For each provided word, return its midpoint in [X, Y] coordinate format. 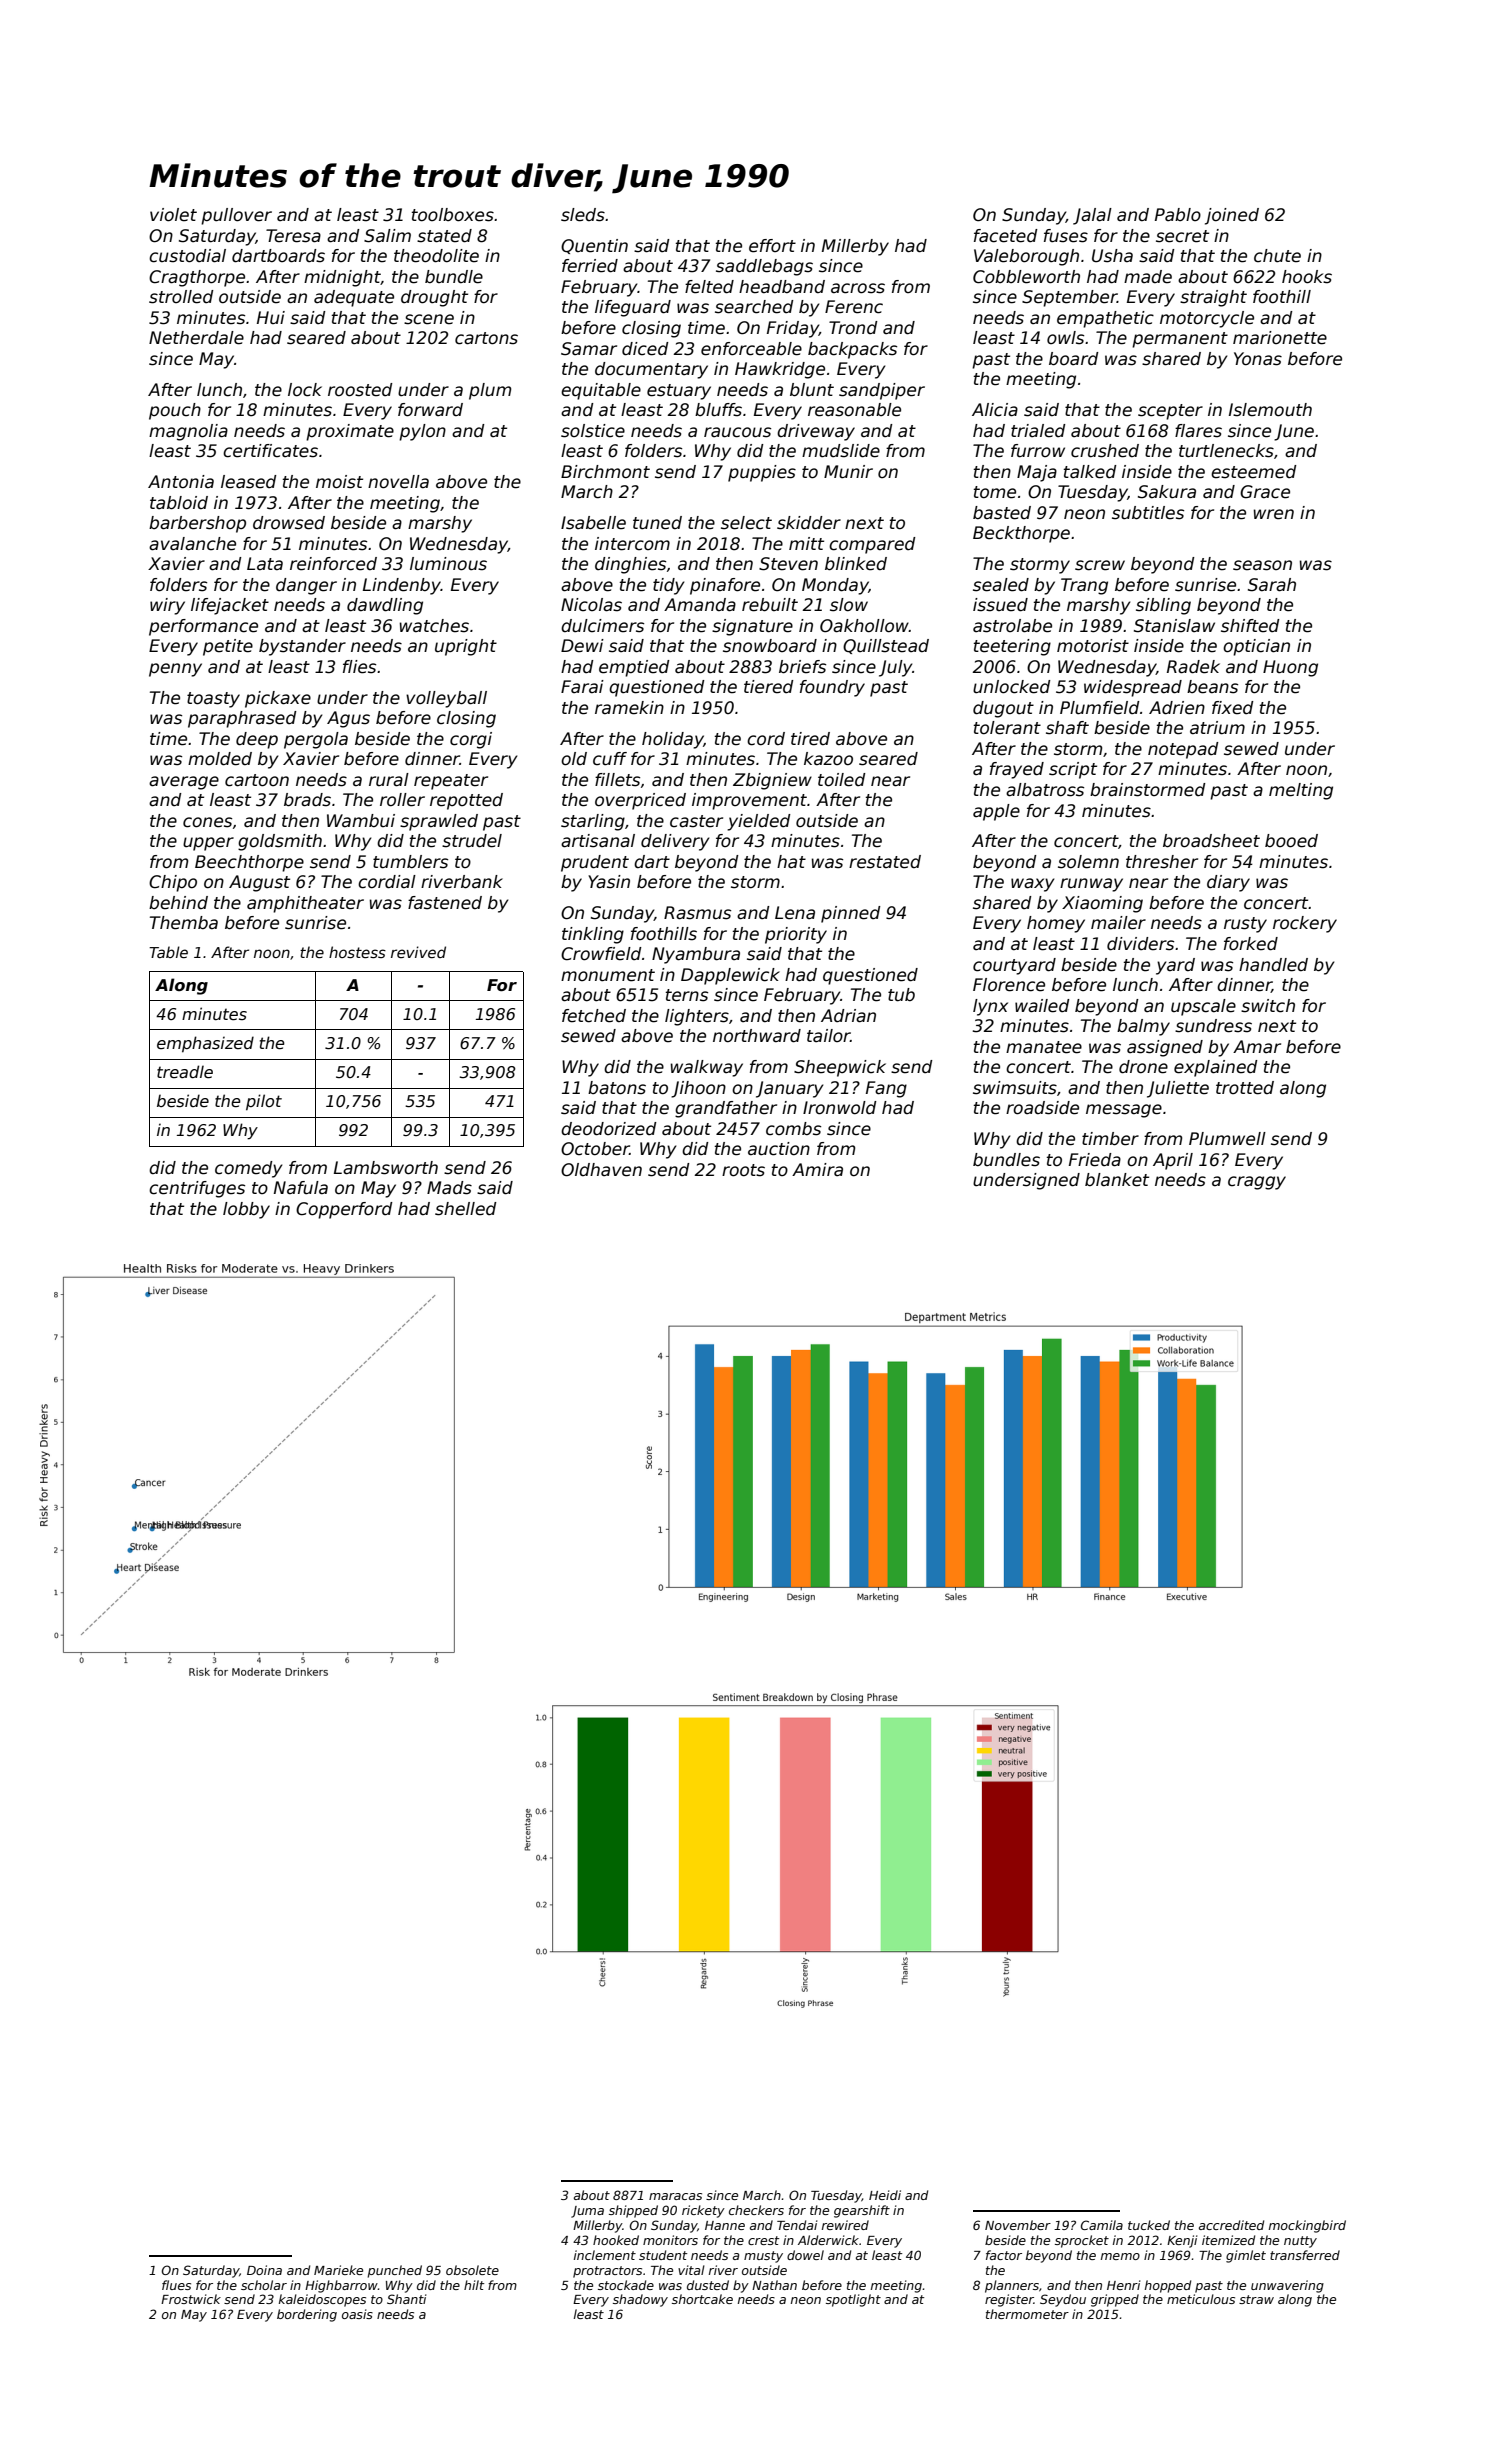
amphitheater [305, 904]
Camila [1102, 2225]
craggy [1257, 1183]
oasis [357, 2314]
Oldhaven [601, 1170]
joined [1232, 216]
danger [306, 586]
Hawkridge [780, 370]
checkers [756, 2210]
